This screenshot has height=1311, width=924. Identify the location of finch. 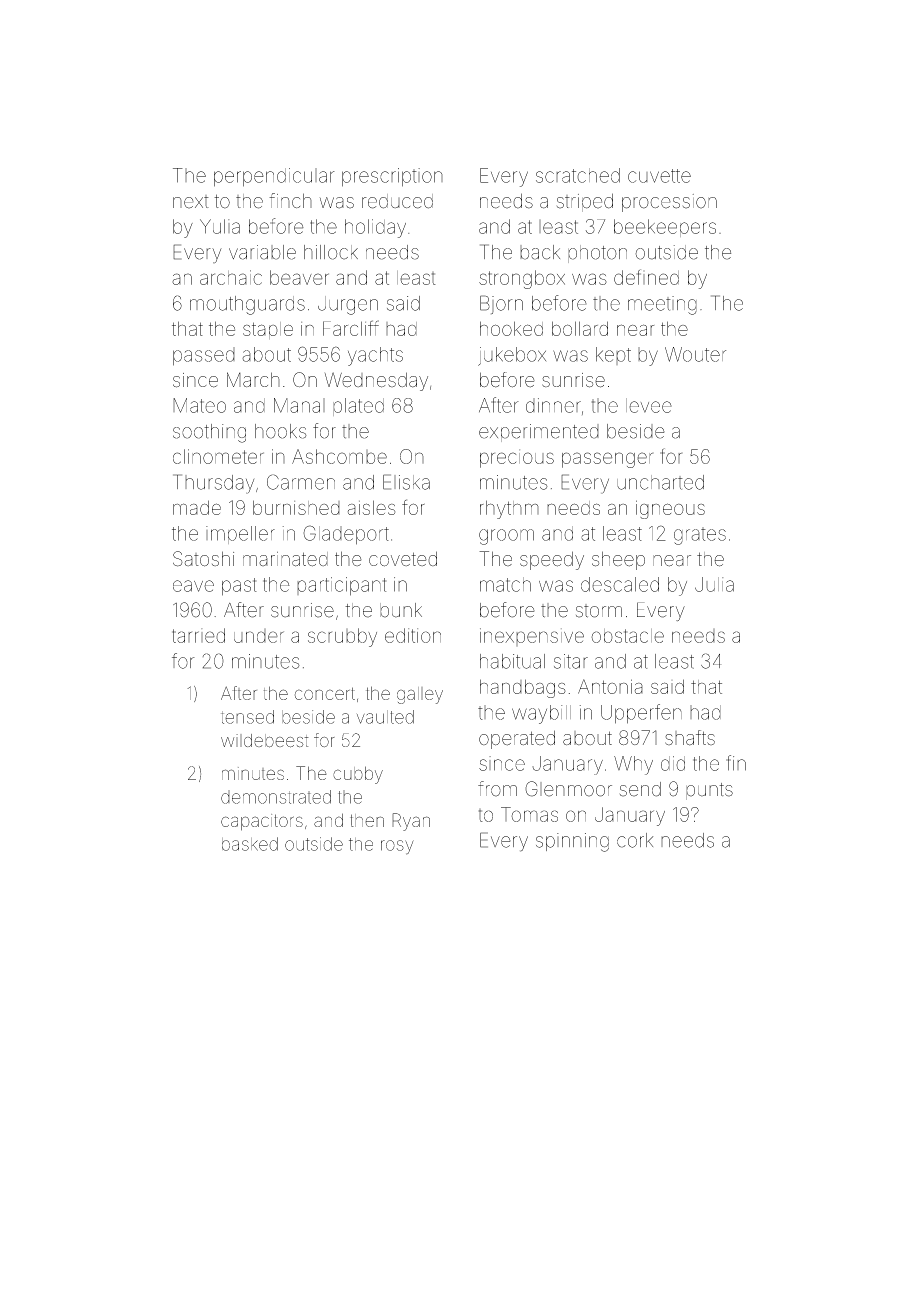
(290, 200).
